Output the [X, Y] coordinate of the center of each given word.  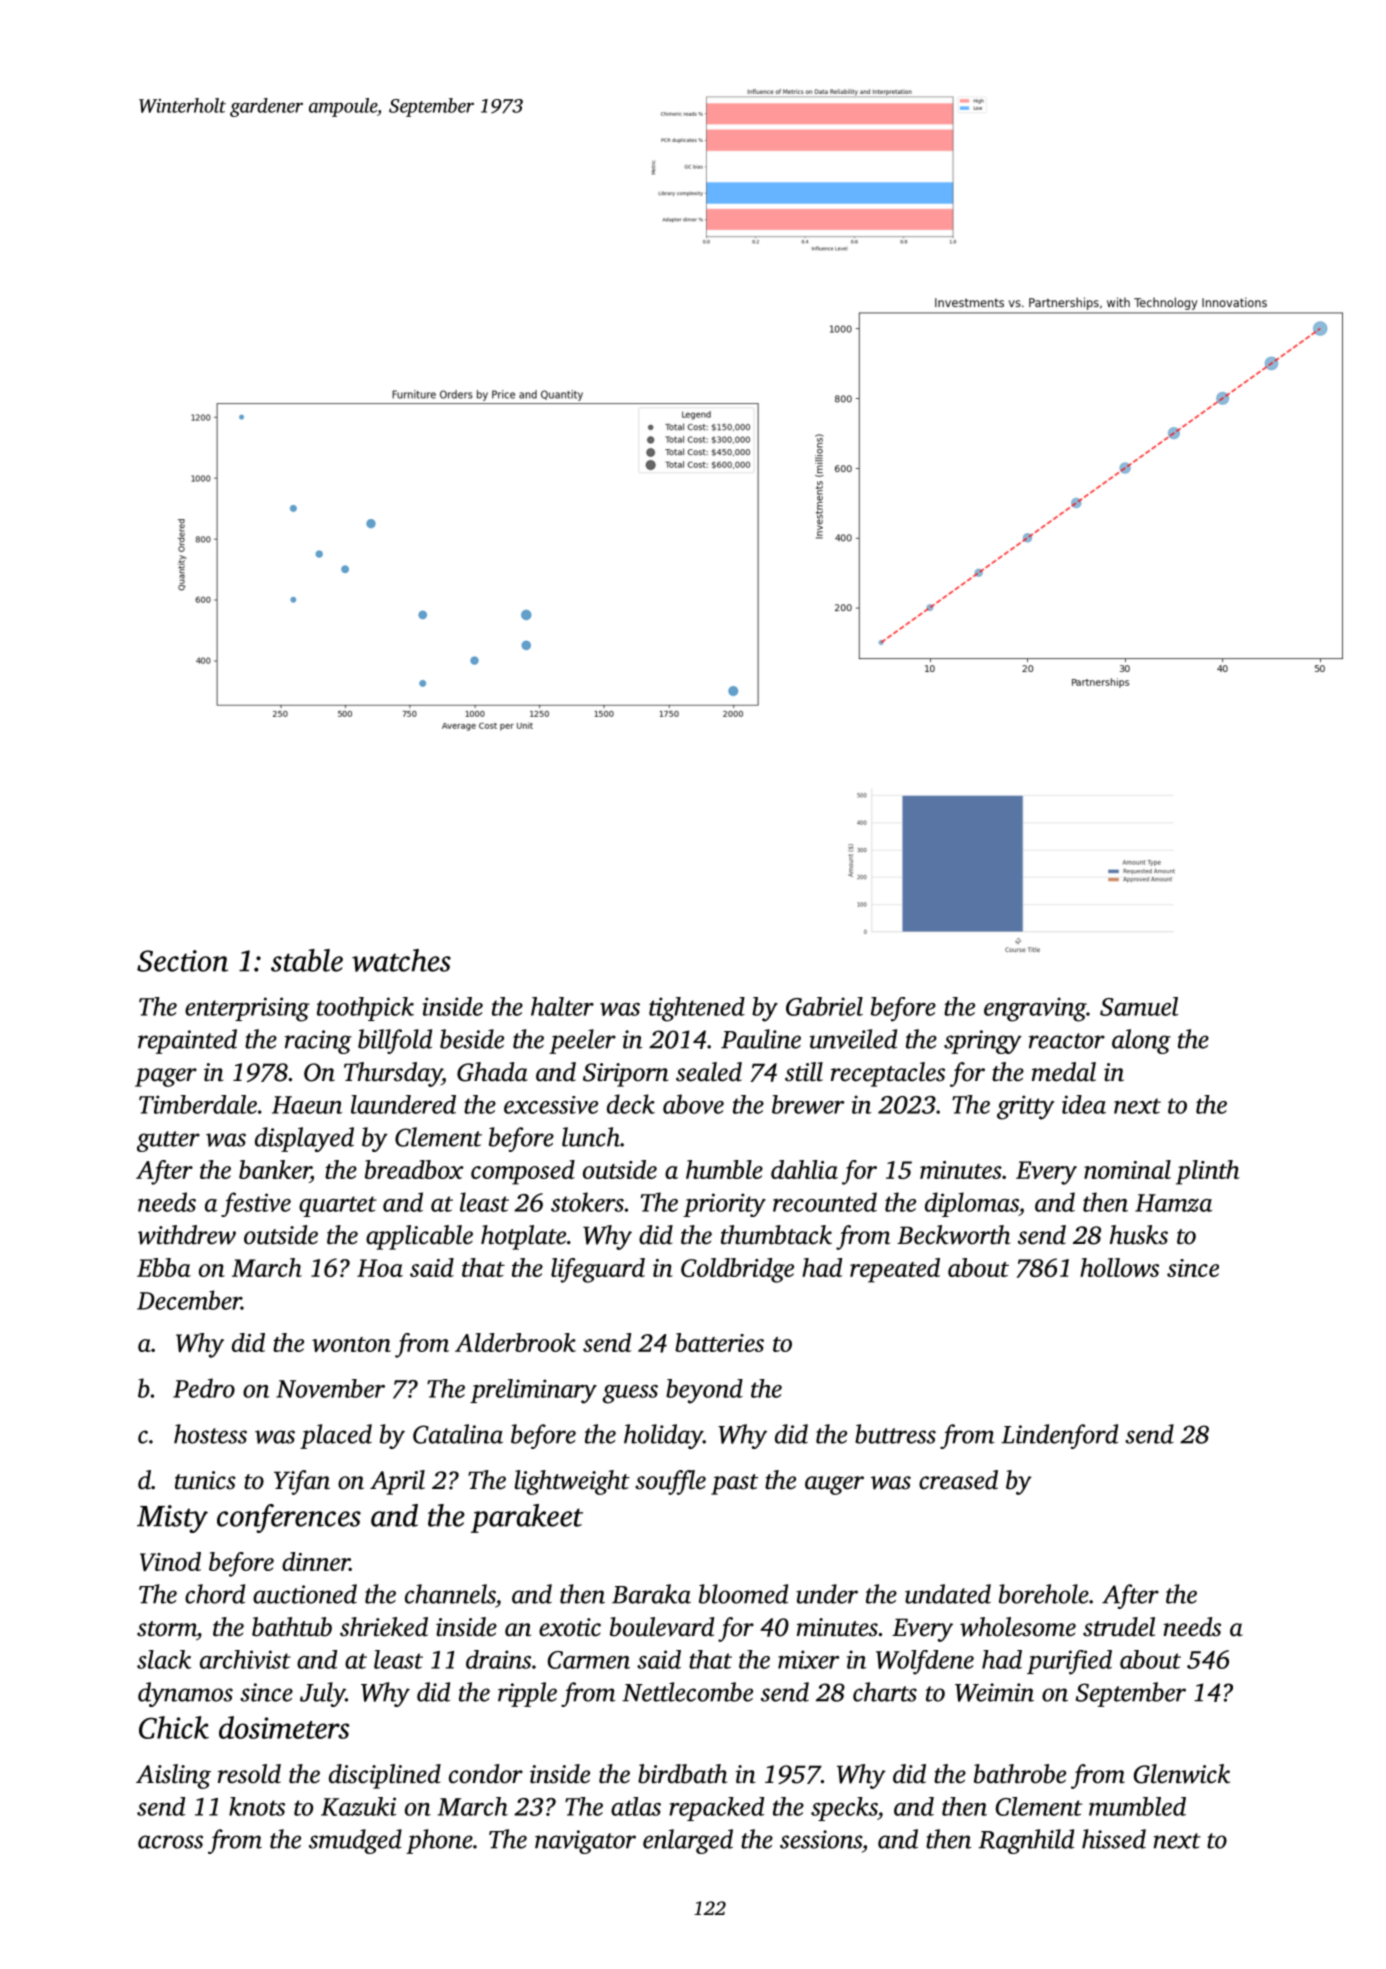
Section [182, 961]
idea [1084, 1104]
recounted [825, 1202]
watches [401, 960]
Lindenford [1059, 1436]
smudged [355, 1841]
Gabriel [824, 1006]
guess [630, 1394]
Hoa [380, 1268]
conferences [289, 1518]
